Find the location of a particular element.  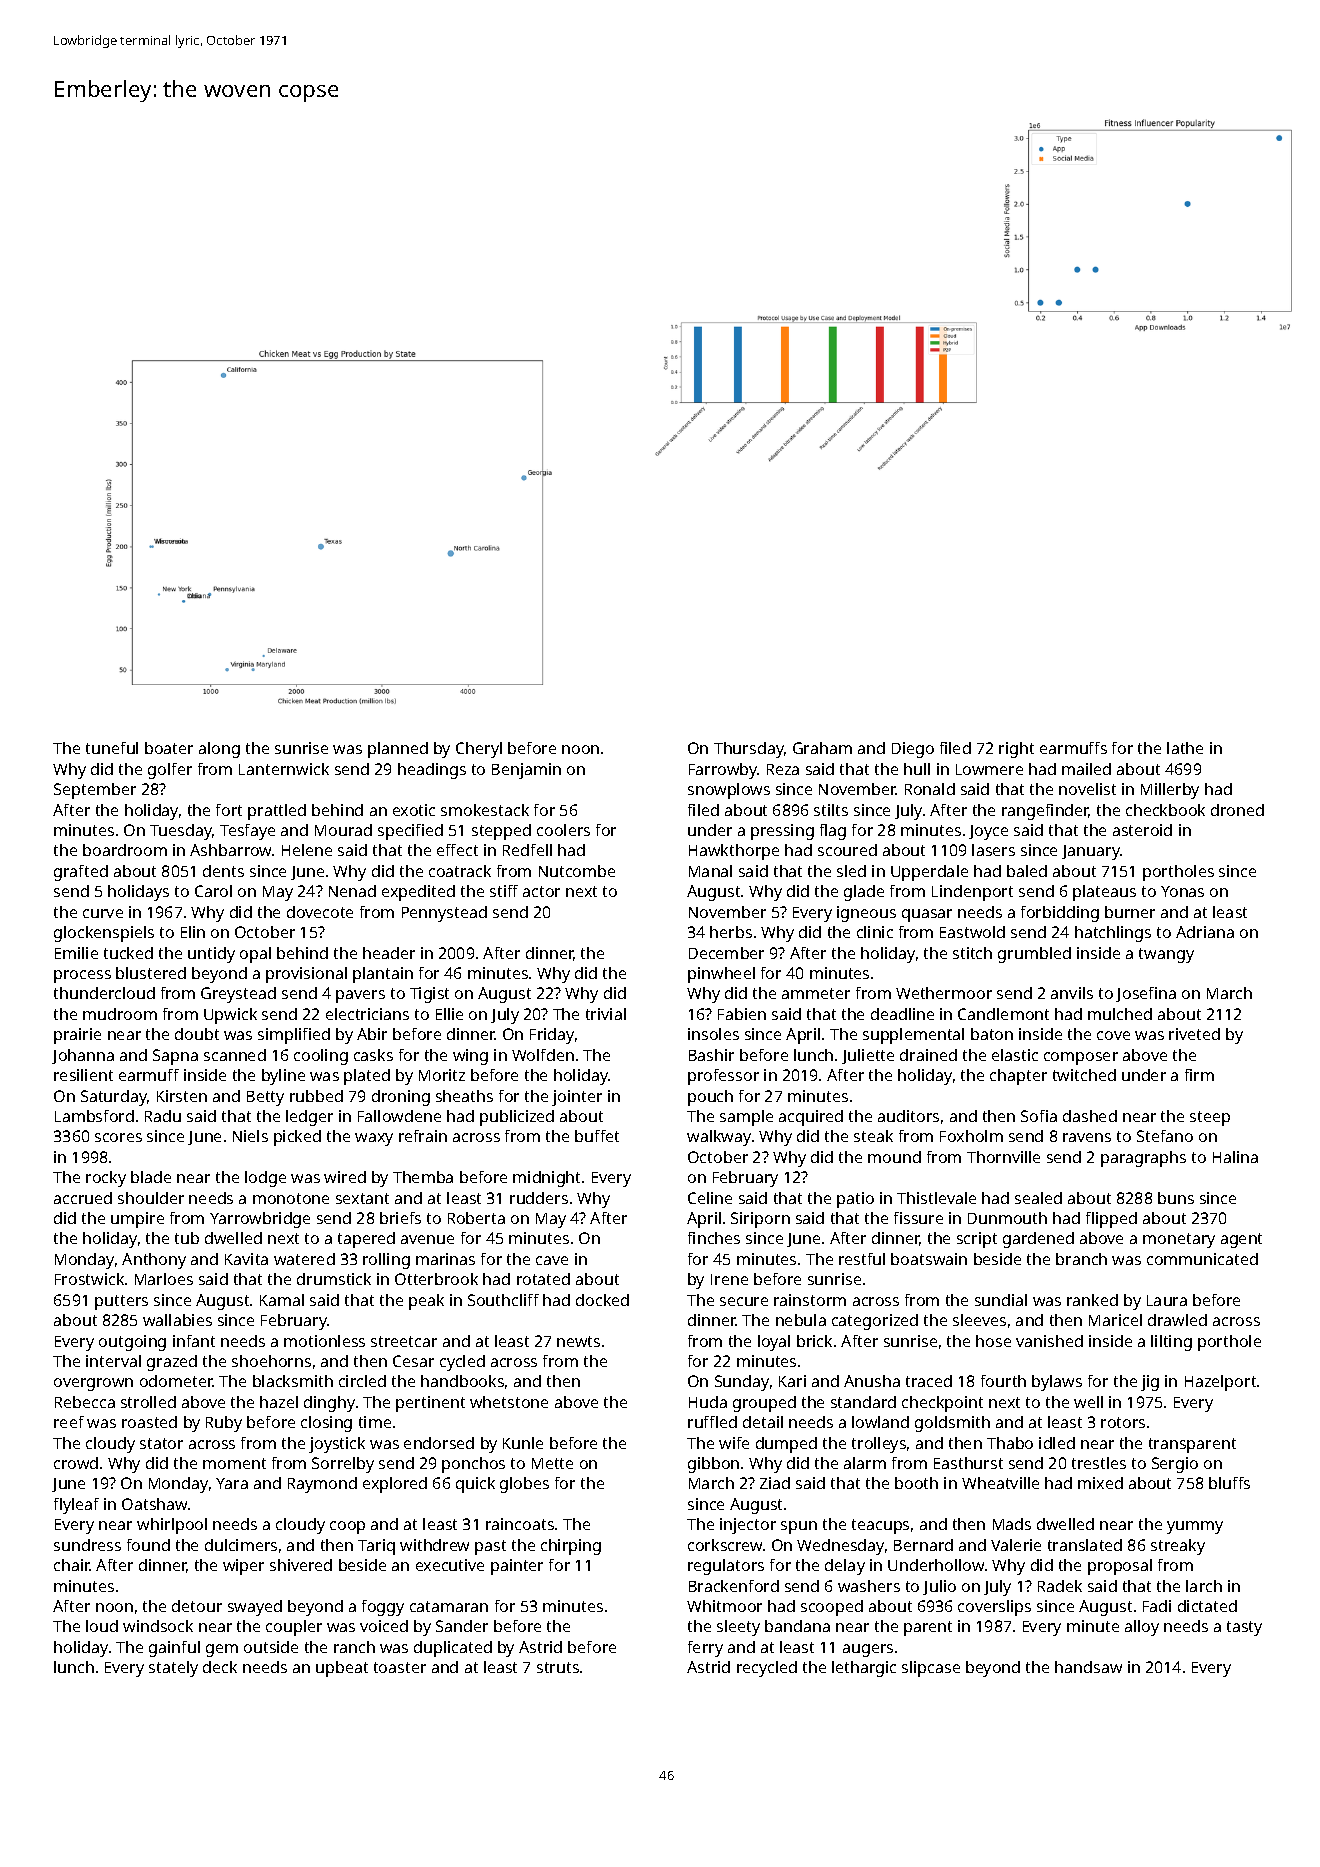

upbeat is located at coordinates (342, 1669).
